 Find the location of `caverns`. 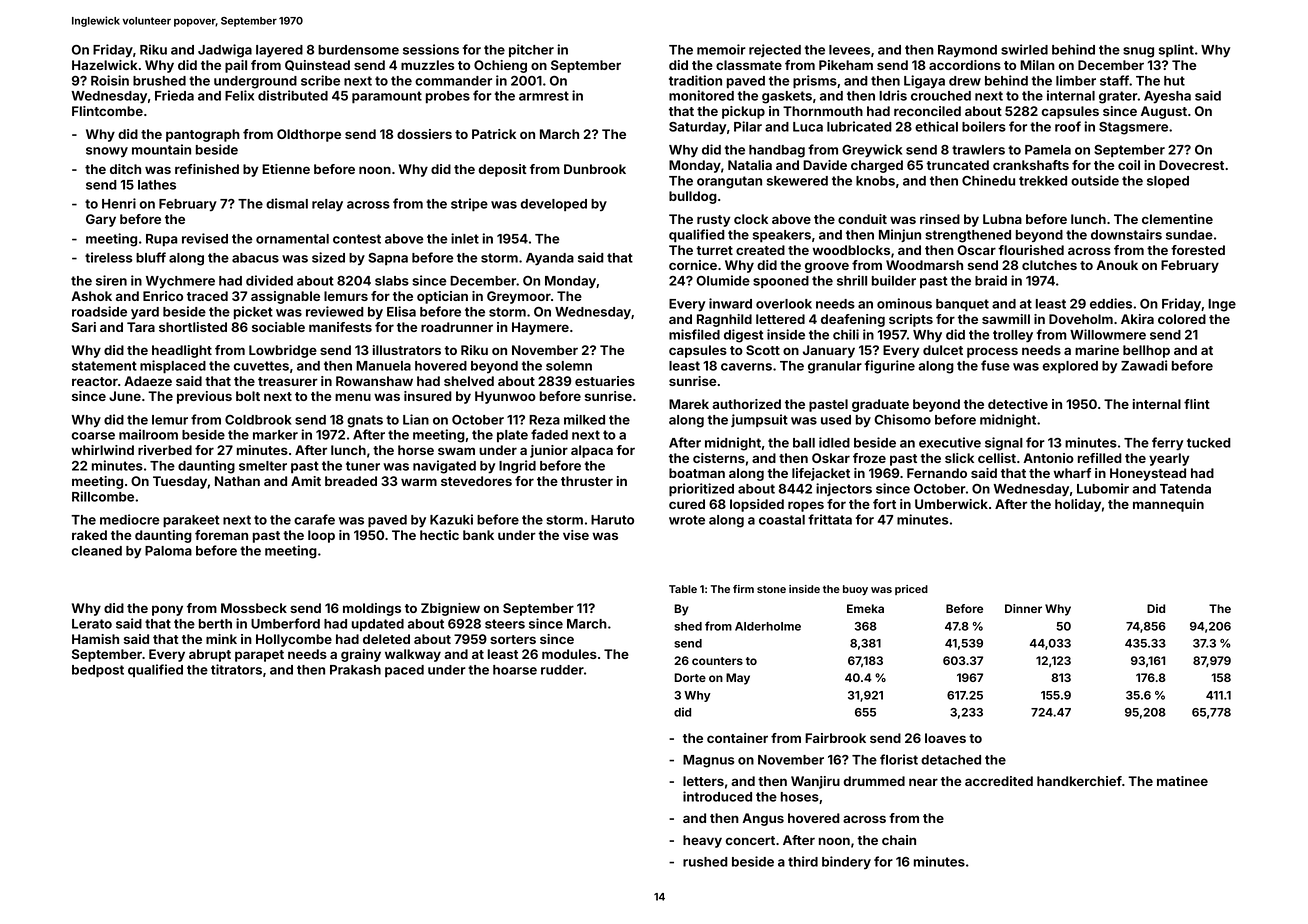

caverns is located at coordinates (746, 367).
